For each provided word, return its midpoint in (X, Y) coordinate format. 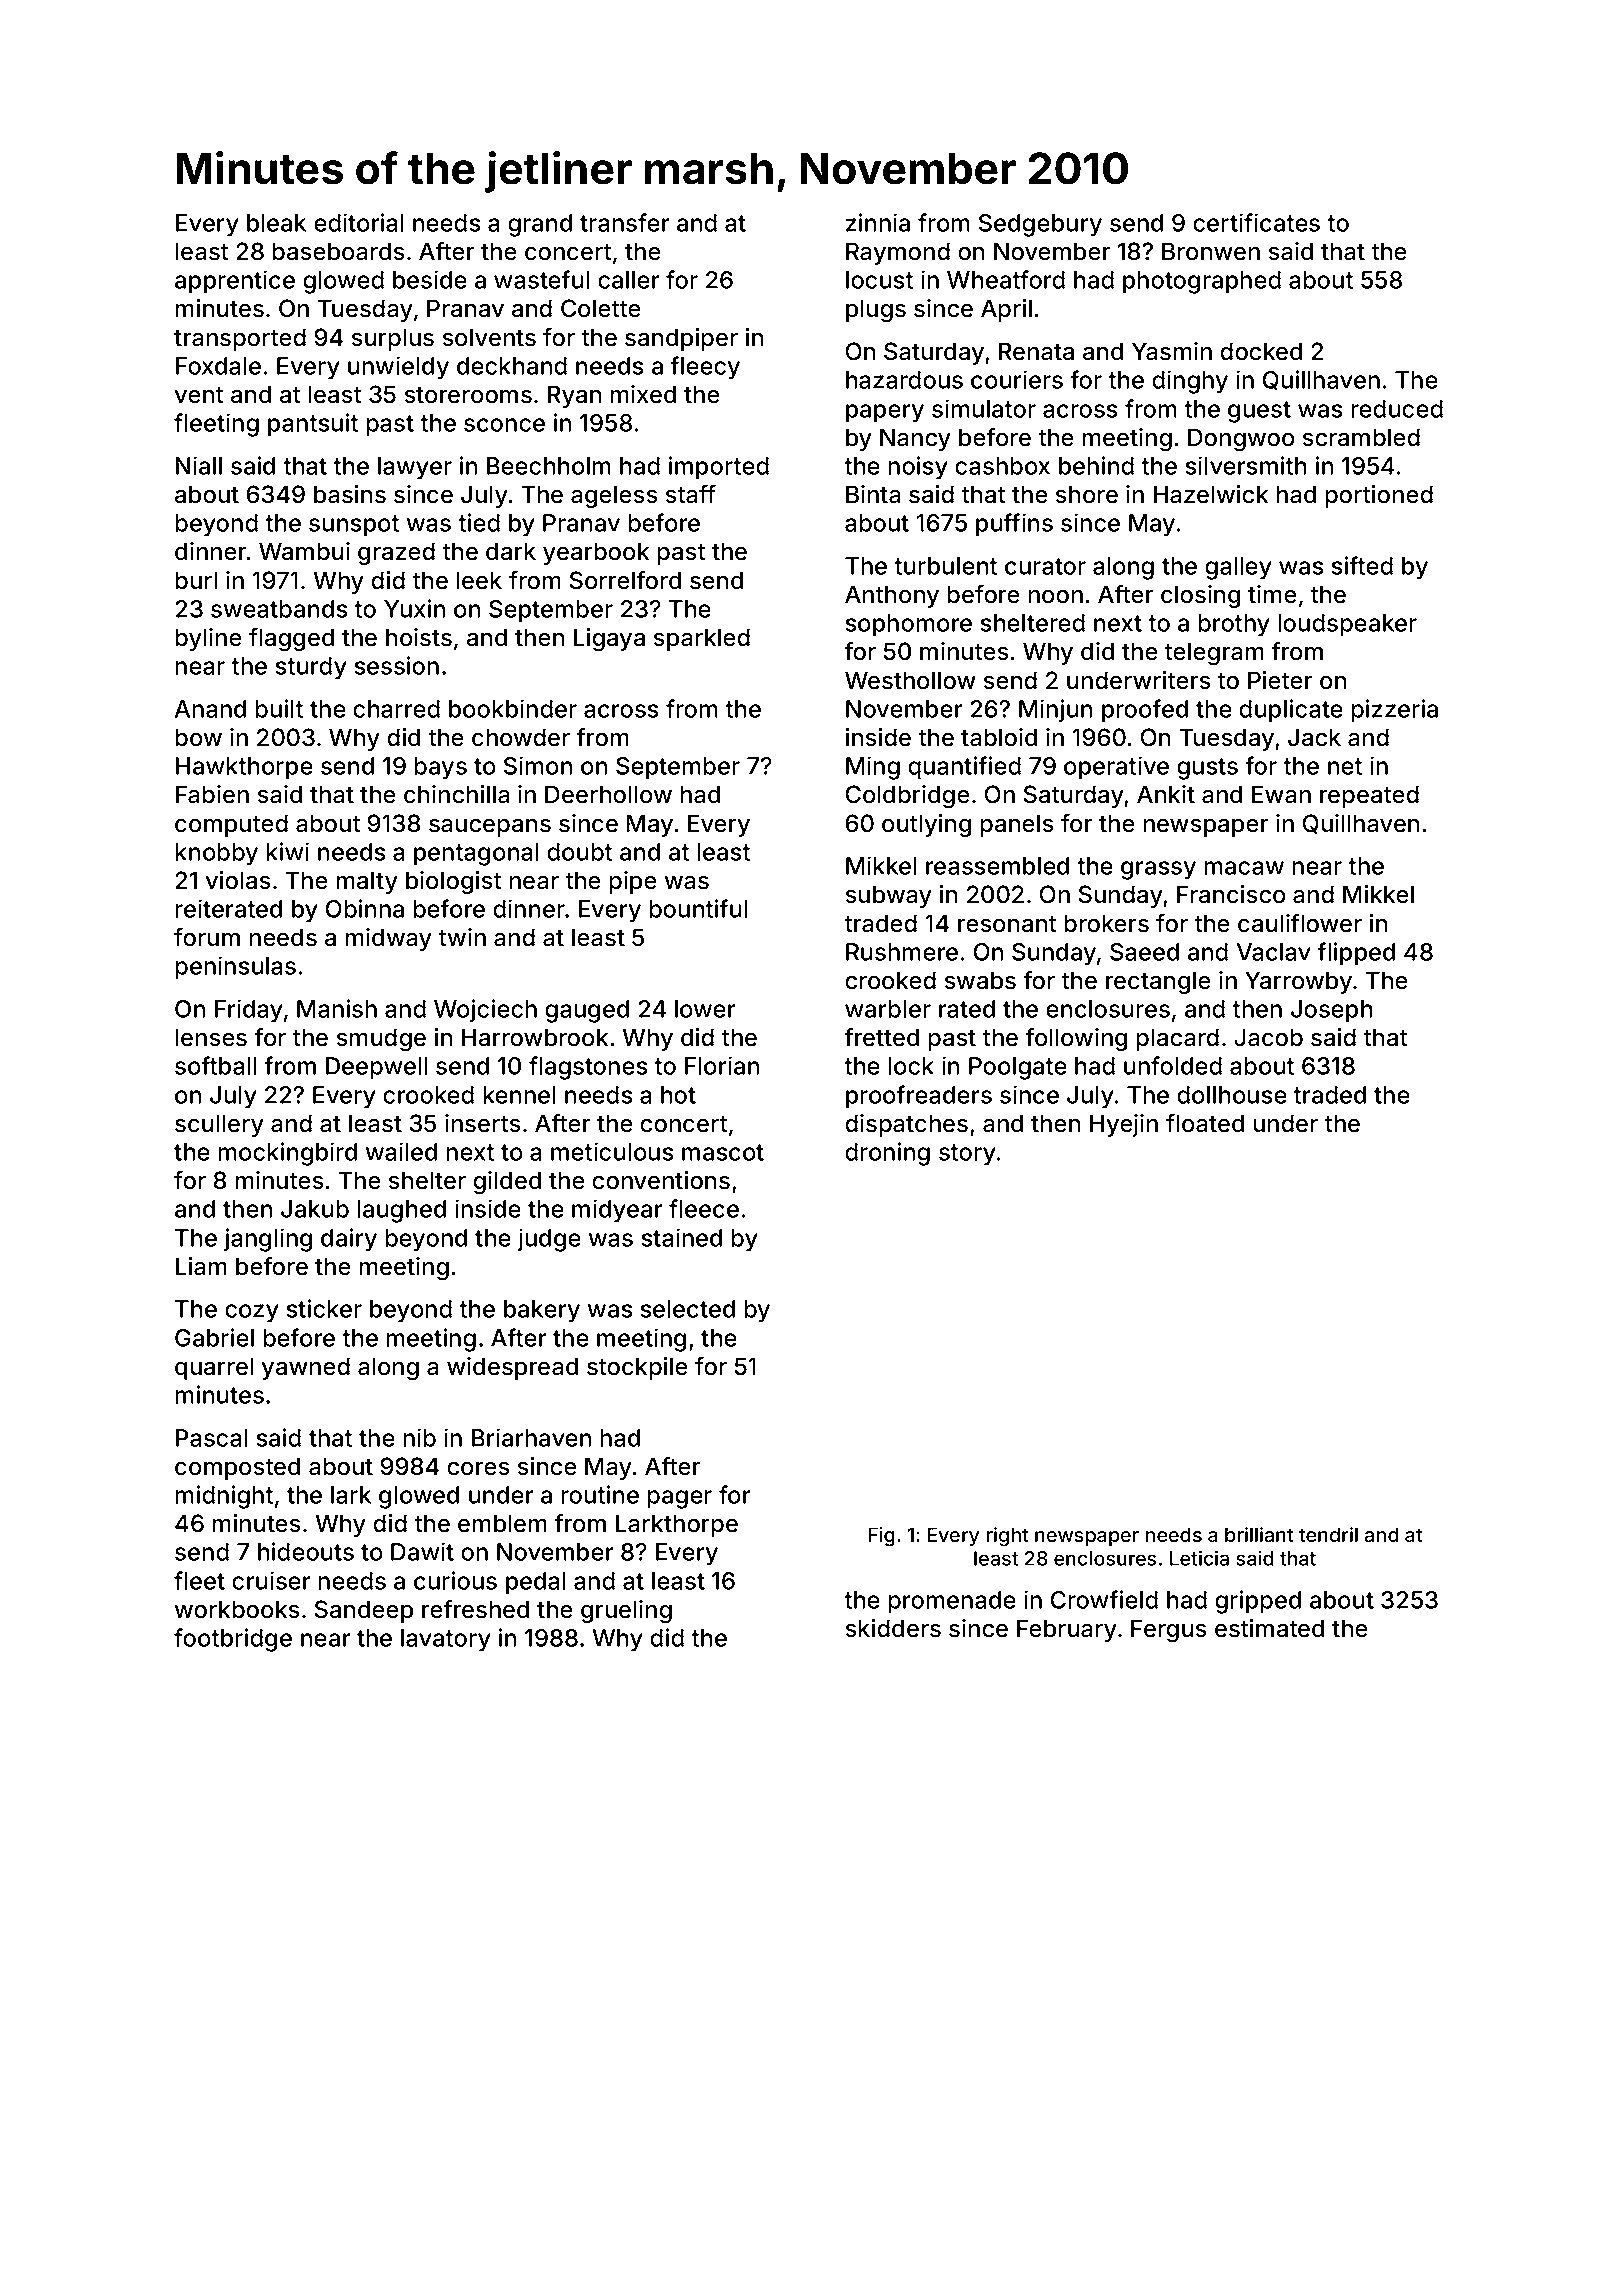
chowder (521, 737)
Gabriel (214, 1337)
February (1067, 1630)
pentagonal (476, 854)
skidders (893, 1628)
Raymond (898, 253)
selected (688, 1309)
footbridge (233, 1640)
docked (1261, 351)
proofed (1145, 711)
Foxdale (218, 366)
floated (1205, 1123)
